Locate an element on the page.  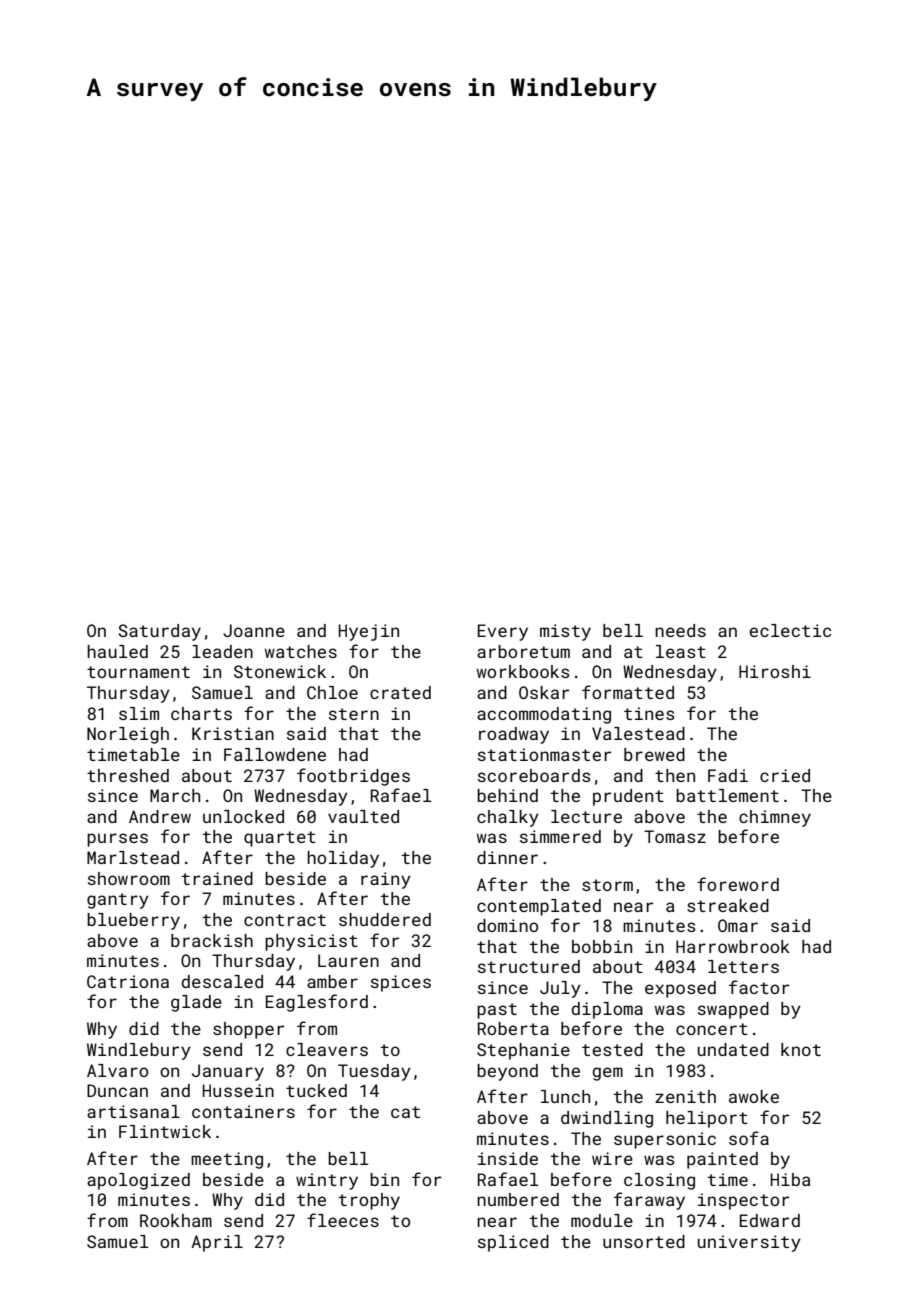
awoke is located at coordinates (754, 1096).
